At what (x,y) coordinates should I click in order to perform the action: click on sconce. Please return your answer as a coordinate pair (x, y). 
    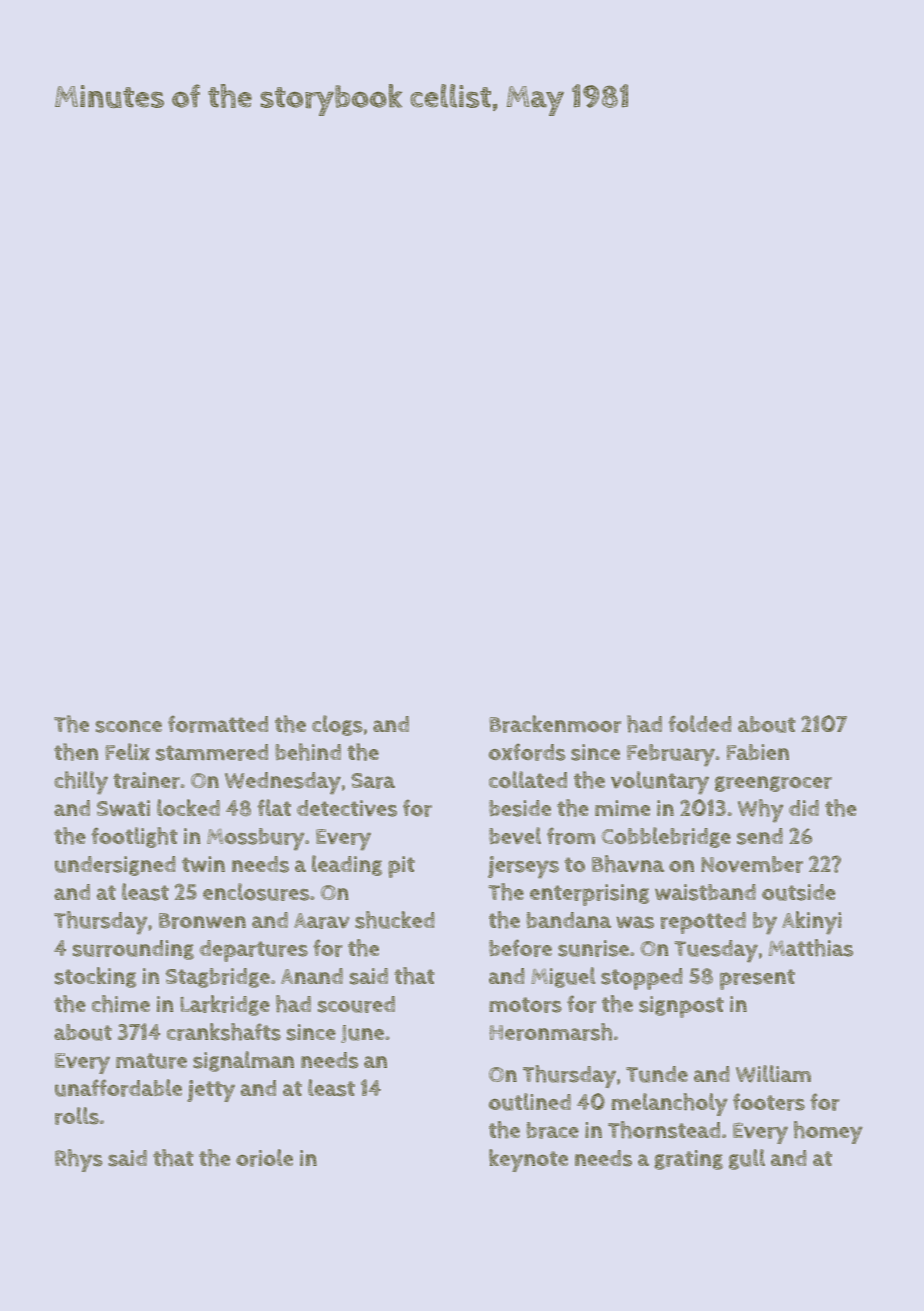
    Looking at the image, I should click on (128, 726).
